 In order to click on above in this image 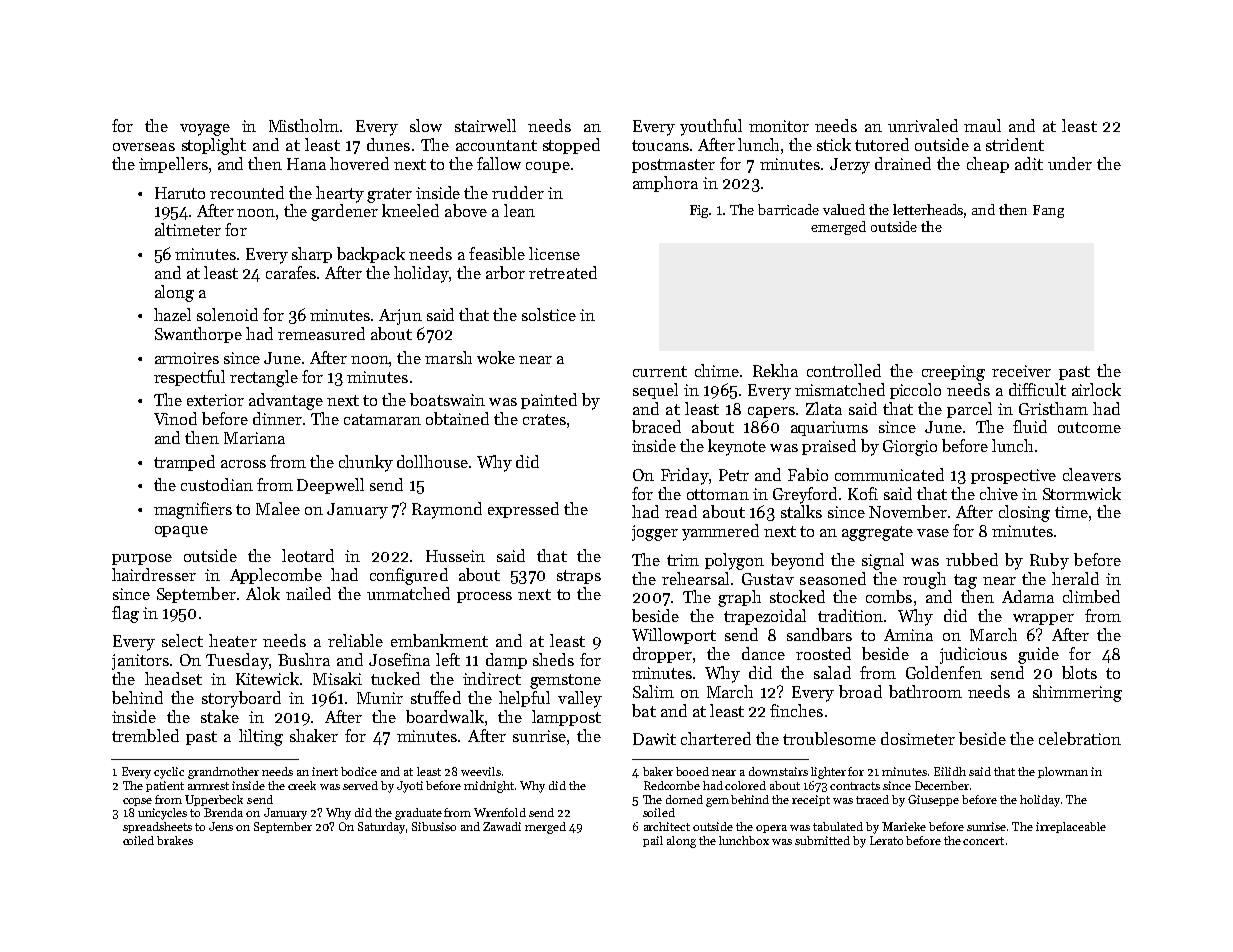, I will do `click(466, 210)`.
